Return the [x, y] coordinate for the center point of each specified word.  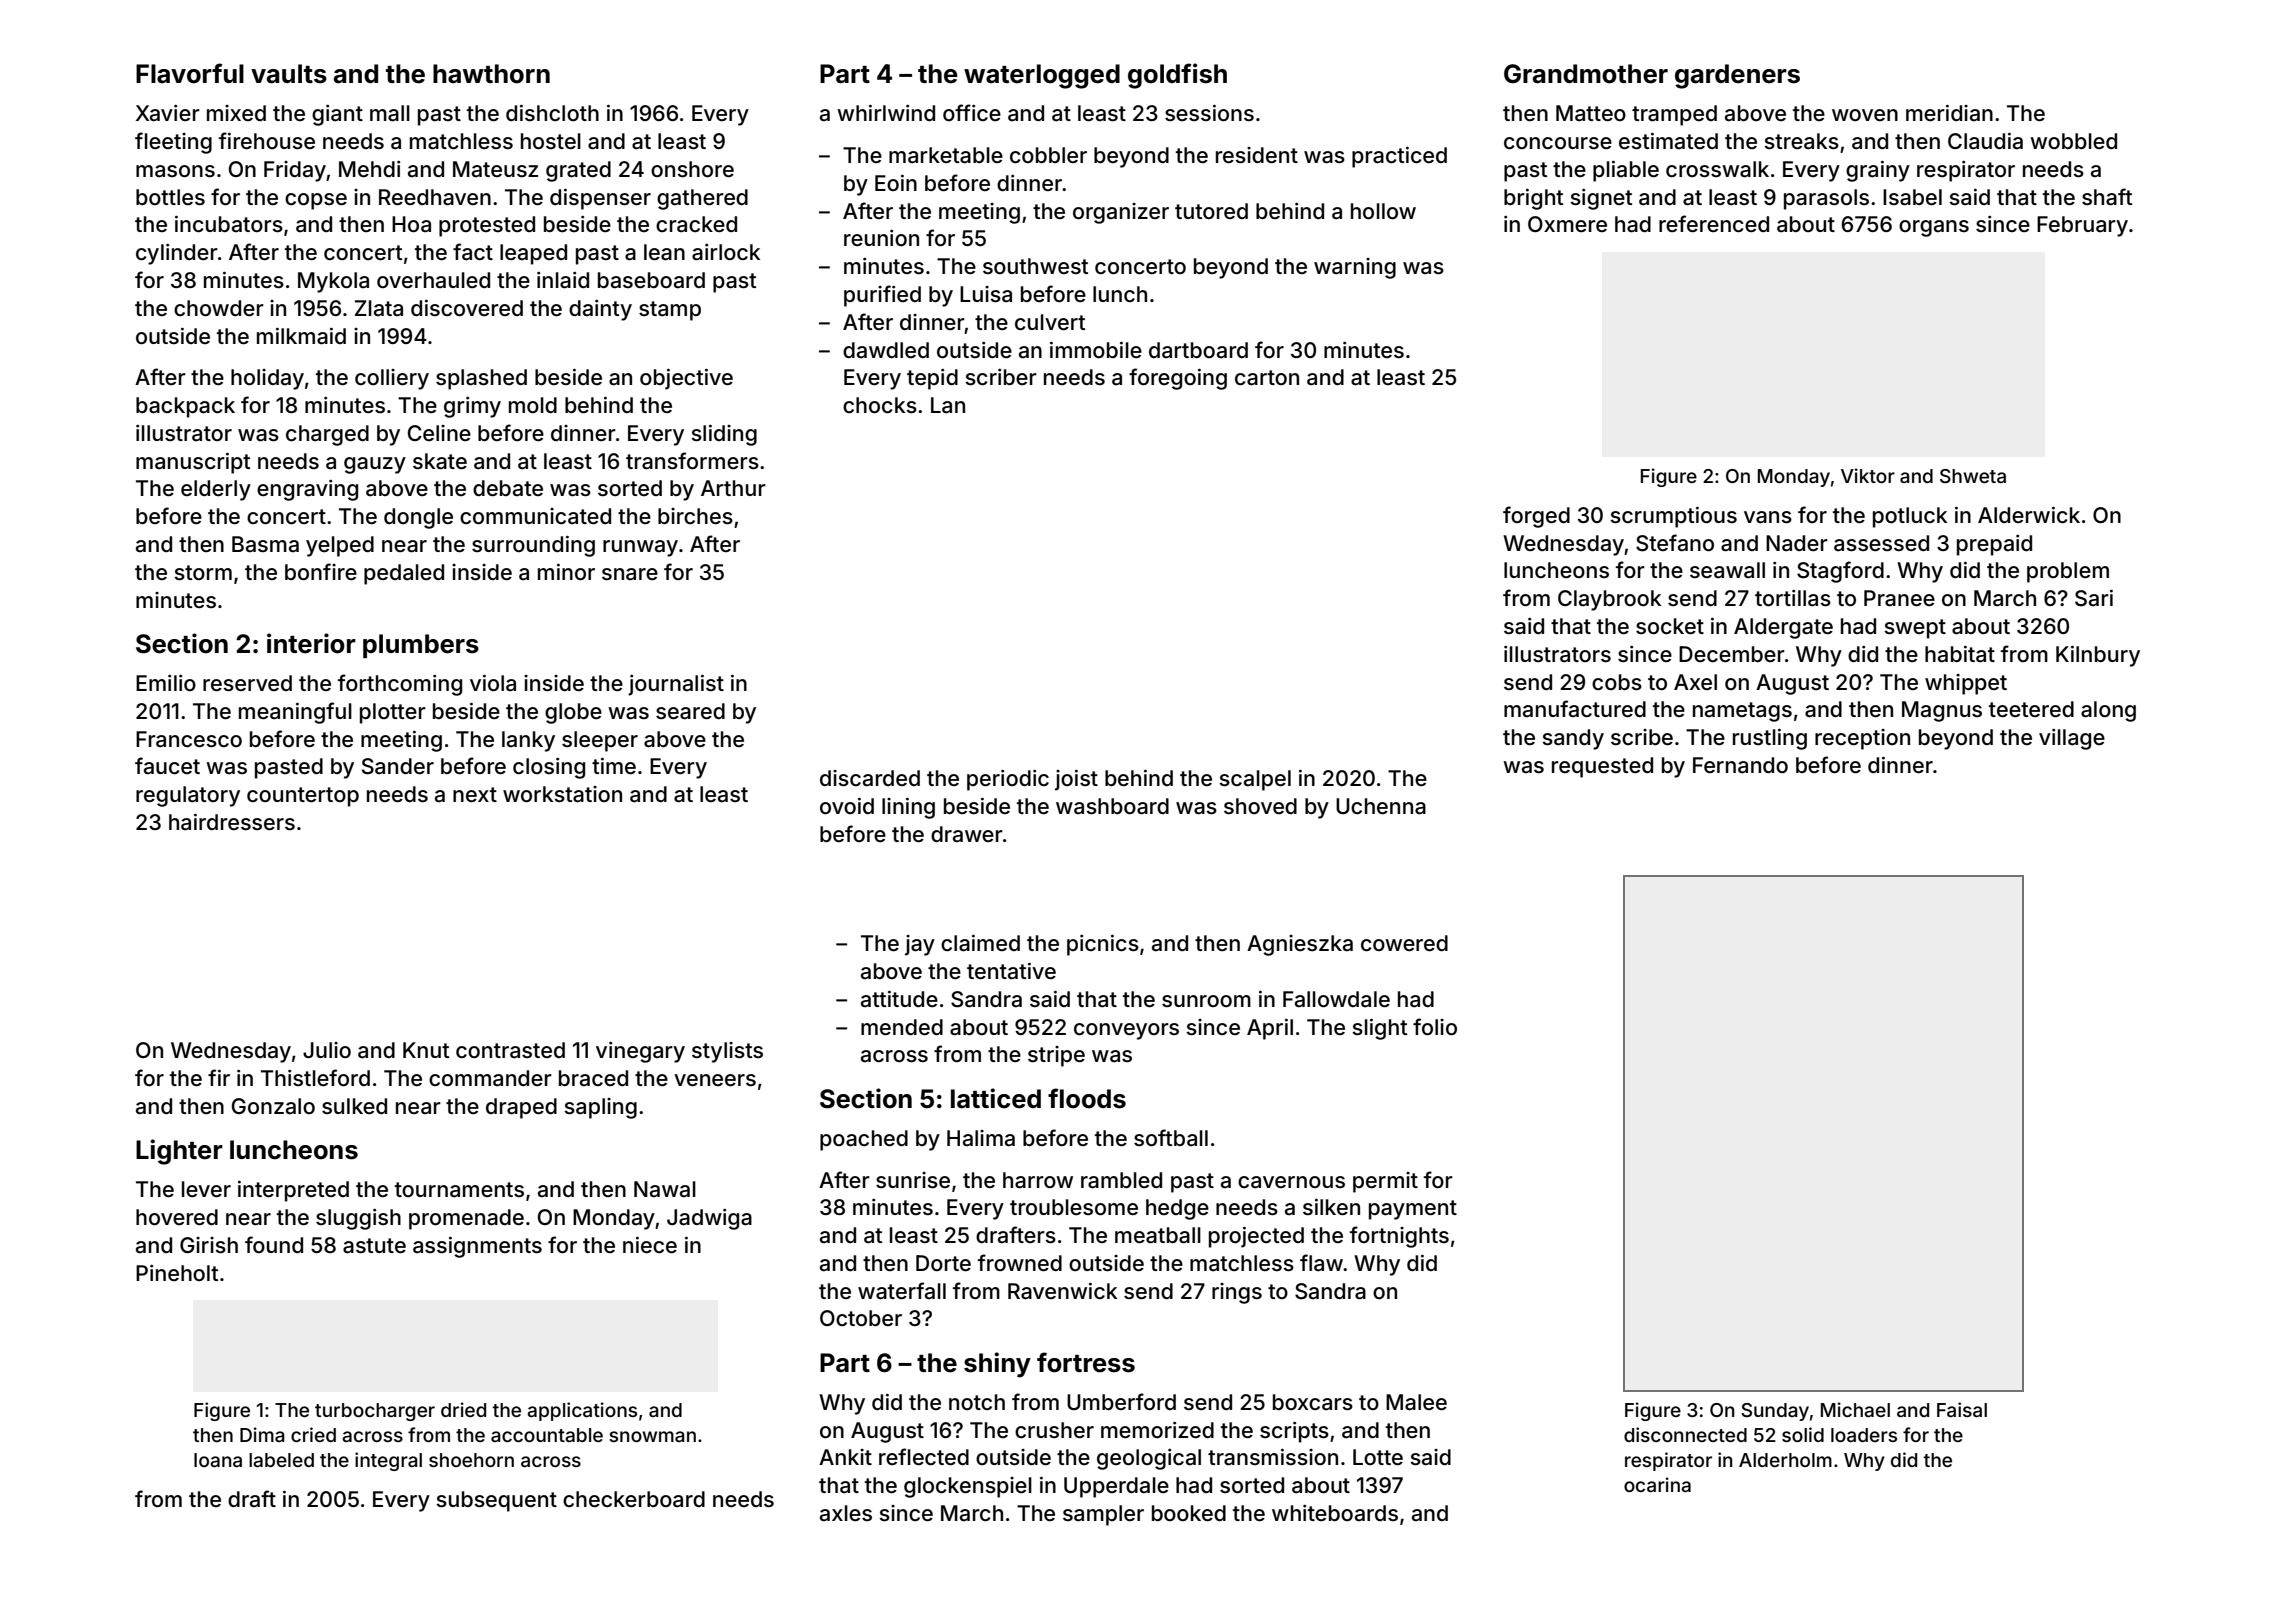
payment [1413, 1210]
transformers [692, 461]
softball [1171, 1138]
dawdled [886, 350]
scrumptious [1673, 517]
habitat [1960, 654]
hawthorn [491, 74]
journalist [676, 685]
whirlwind [886, 113]
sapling [600, 1108]
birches [695, 516]
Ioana [218, 1460]
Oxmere [1567, 224]
